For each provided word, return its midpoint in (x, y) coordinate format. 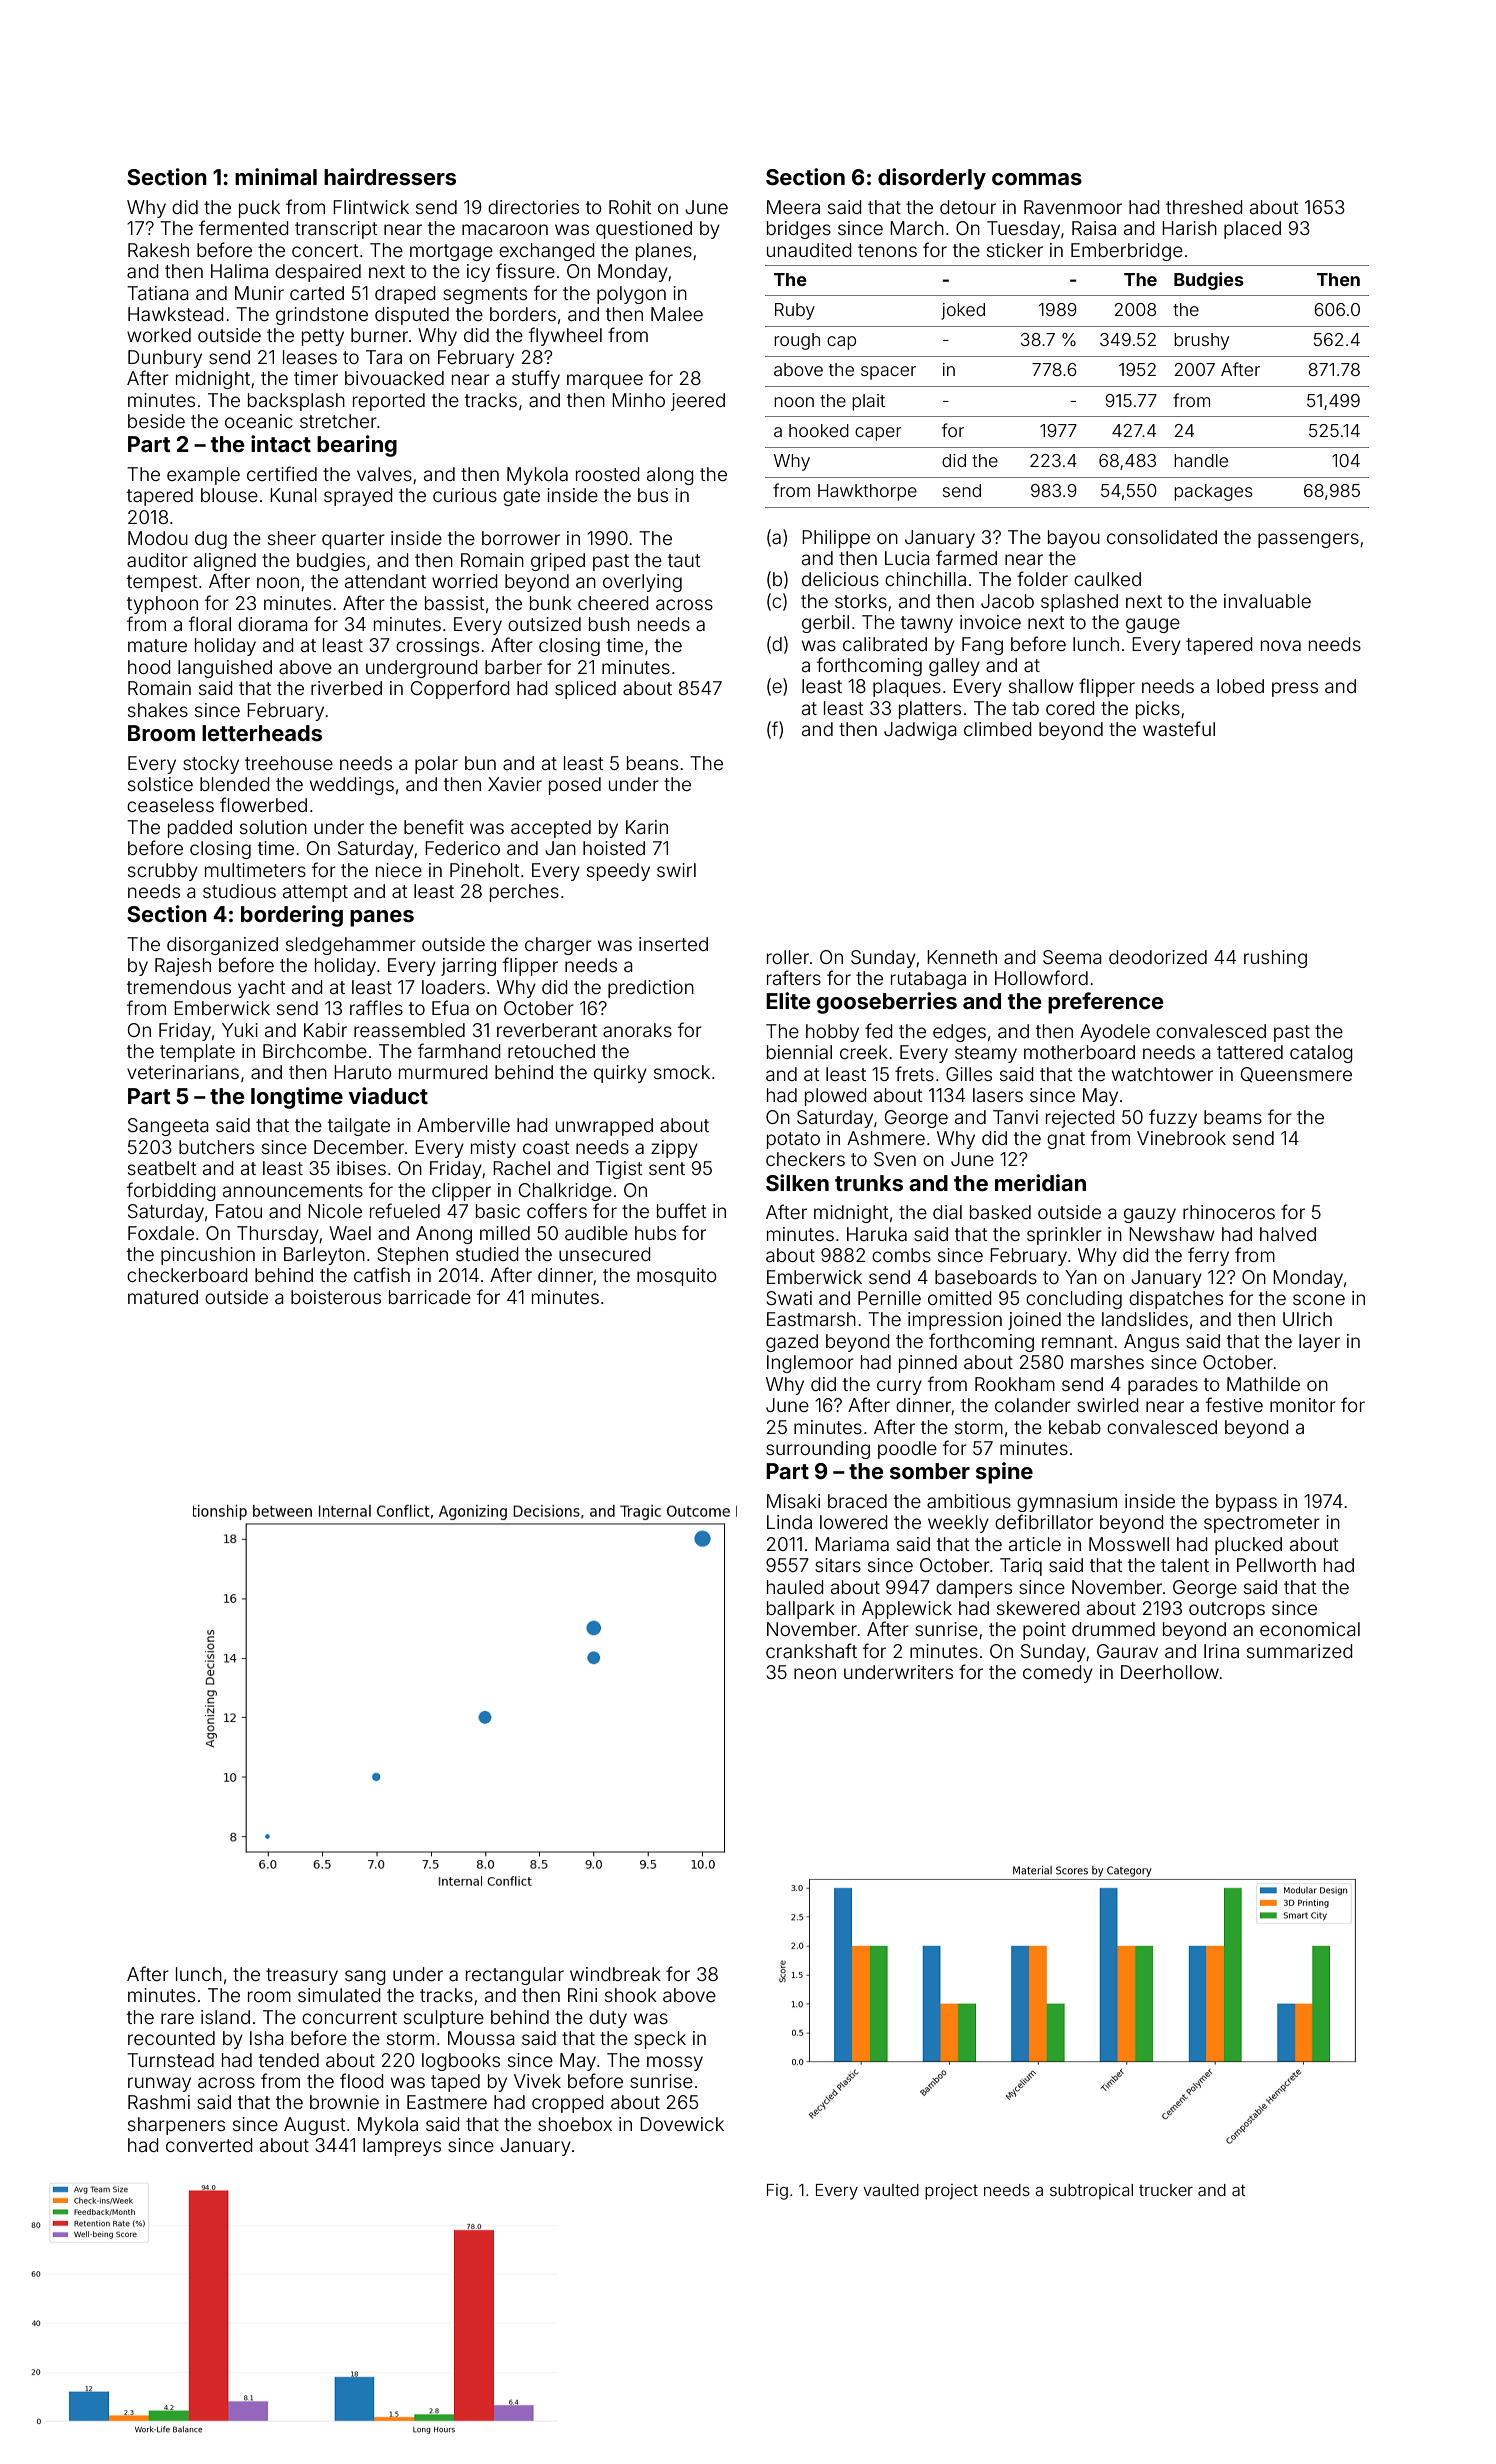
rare (177, 2018)
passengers (1308, 540)
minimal (276, 176)
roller (788, 957)
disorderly (932, 179)
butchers (216, 1147)
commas (1037, 179)
